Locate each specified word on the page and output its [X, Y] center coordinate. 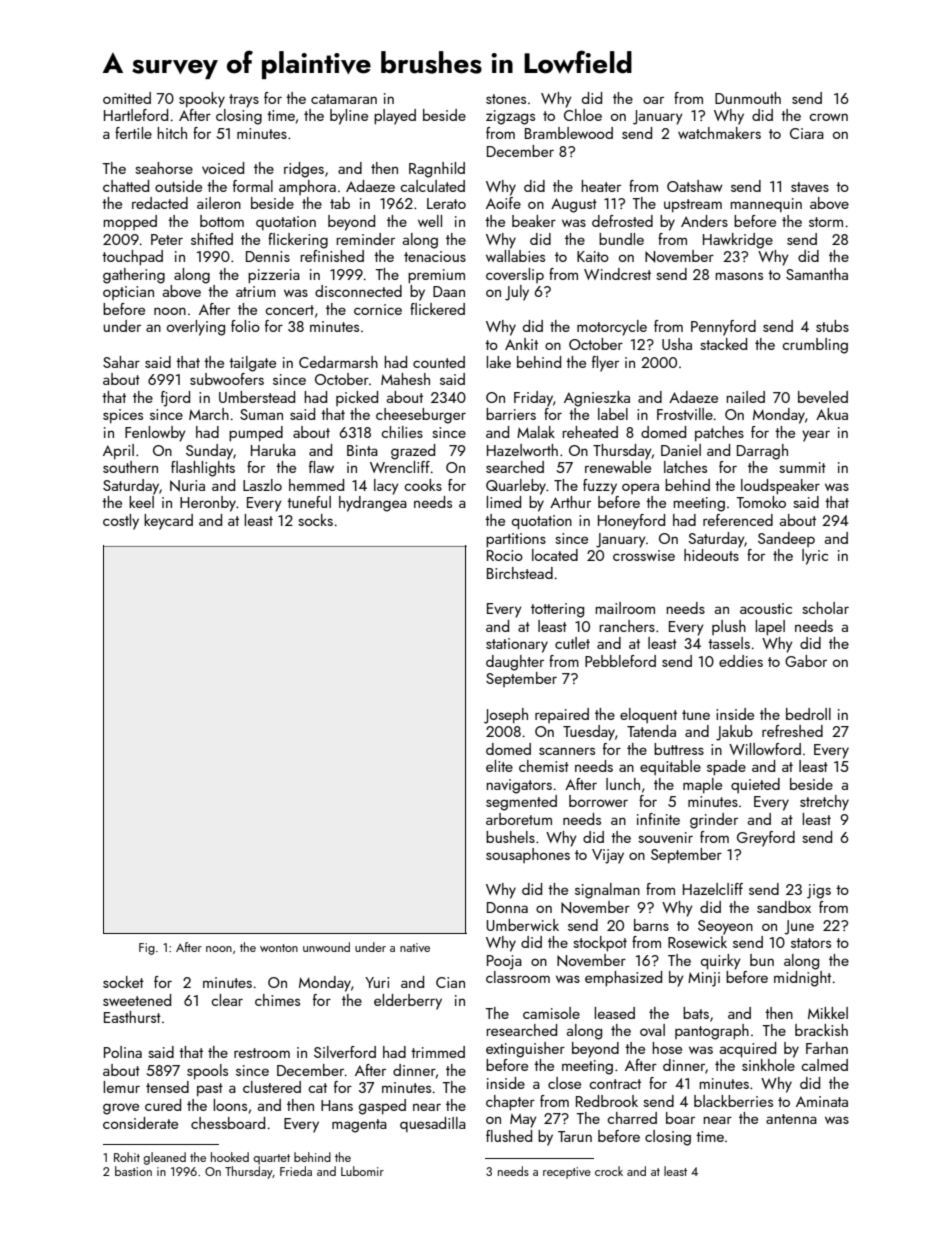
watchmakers [719, 133]
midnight [802, 979]
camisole [551, 1013]
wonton [279, 948]
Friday [533, 399]
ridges [304, 170]
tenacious [435, 256]
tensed [167, 1087]
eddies [741, 661]
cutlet [572, 643]
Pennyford [723, 328]
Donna [507, 907]
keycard [168, 522]
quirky [721, 962]
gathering [134, 276]
